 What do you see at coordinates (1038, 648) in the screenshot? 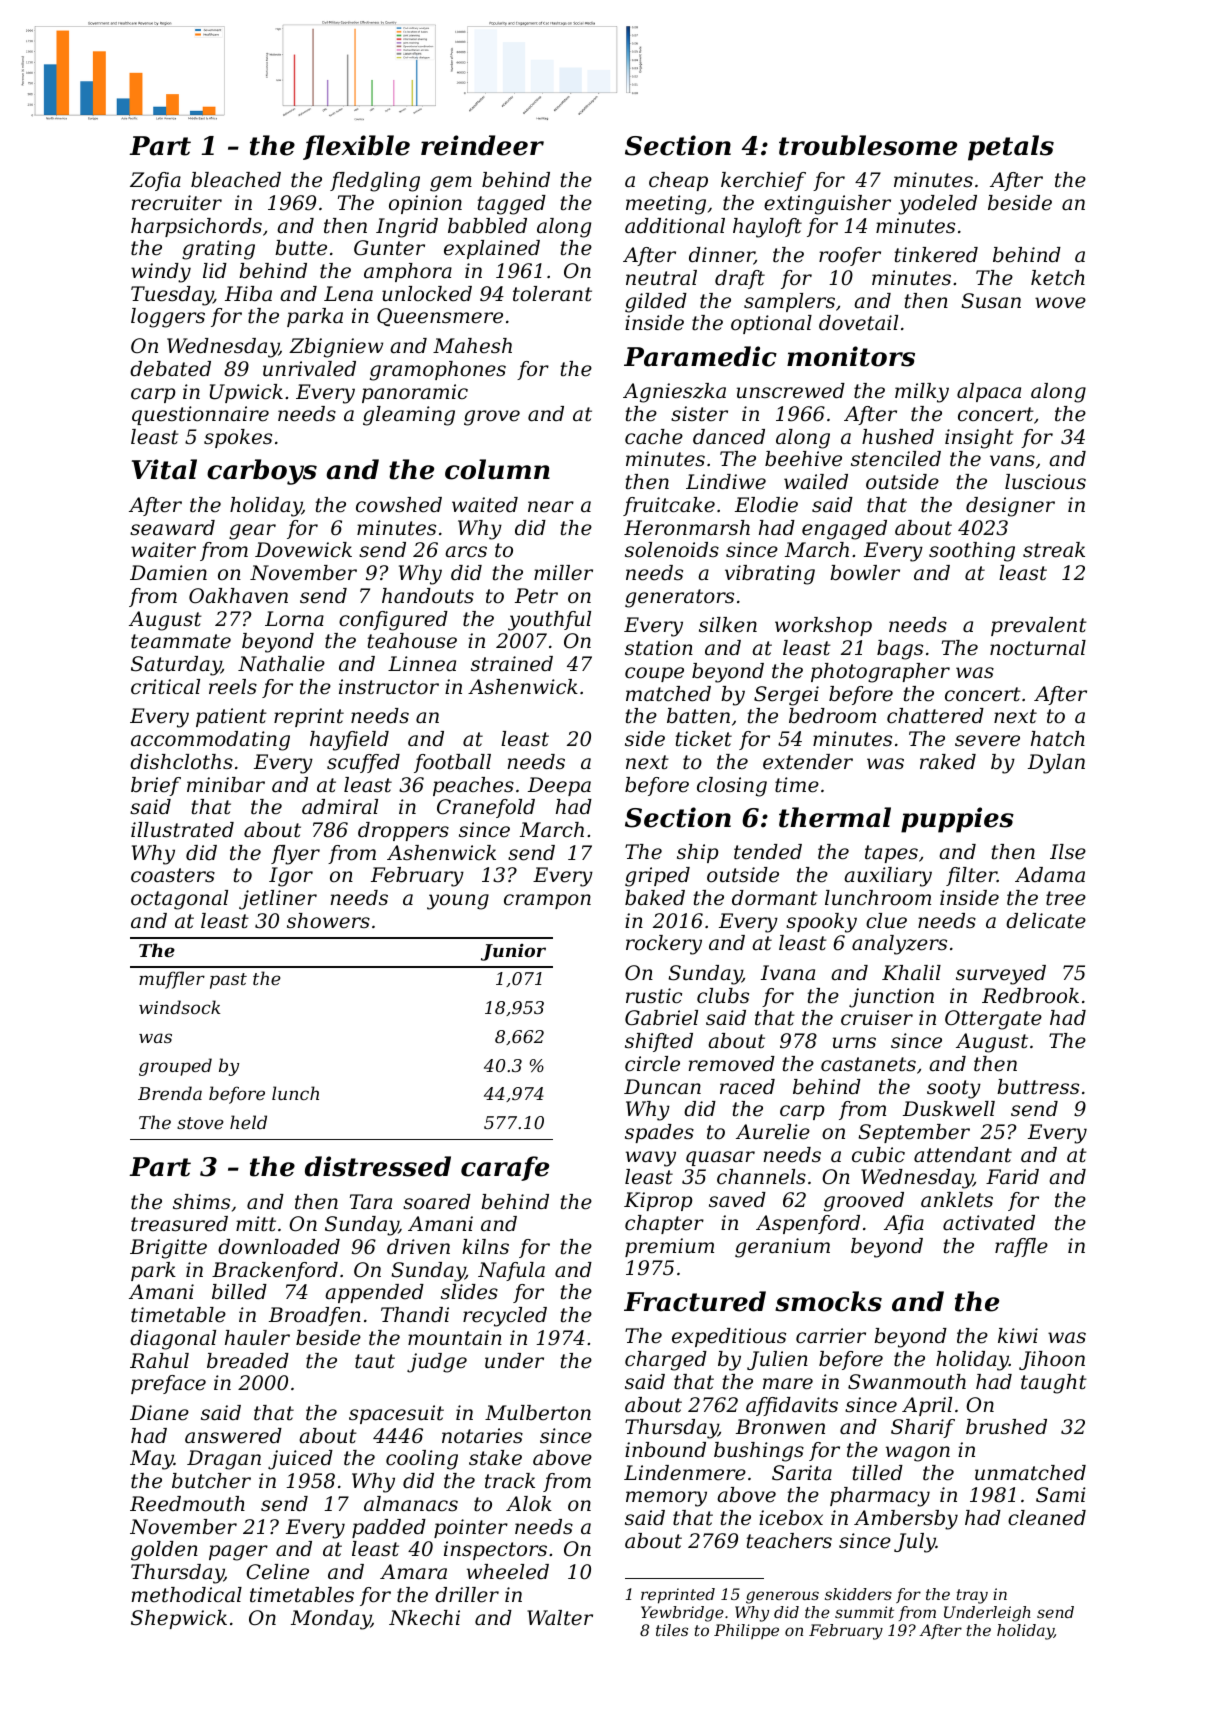
I see `nocturnal` at bounding box center [1038, 648].
